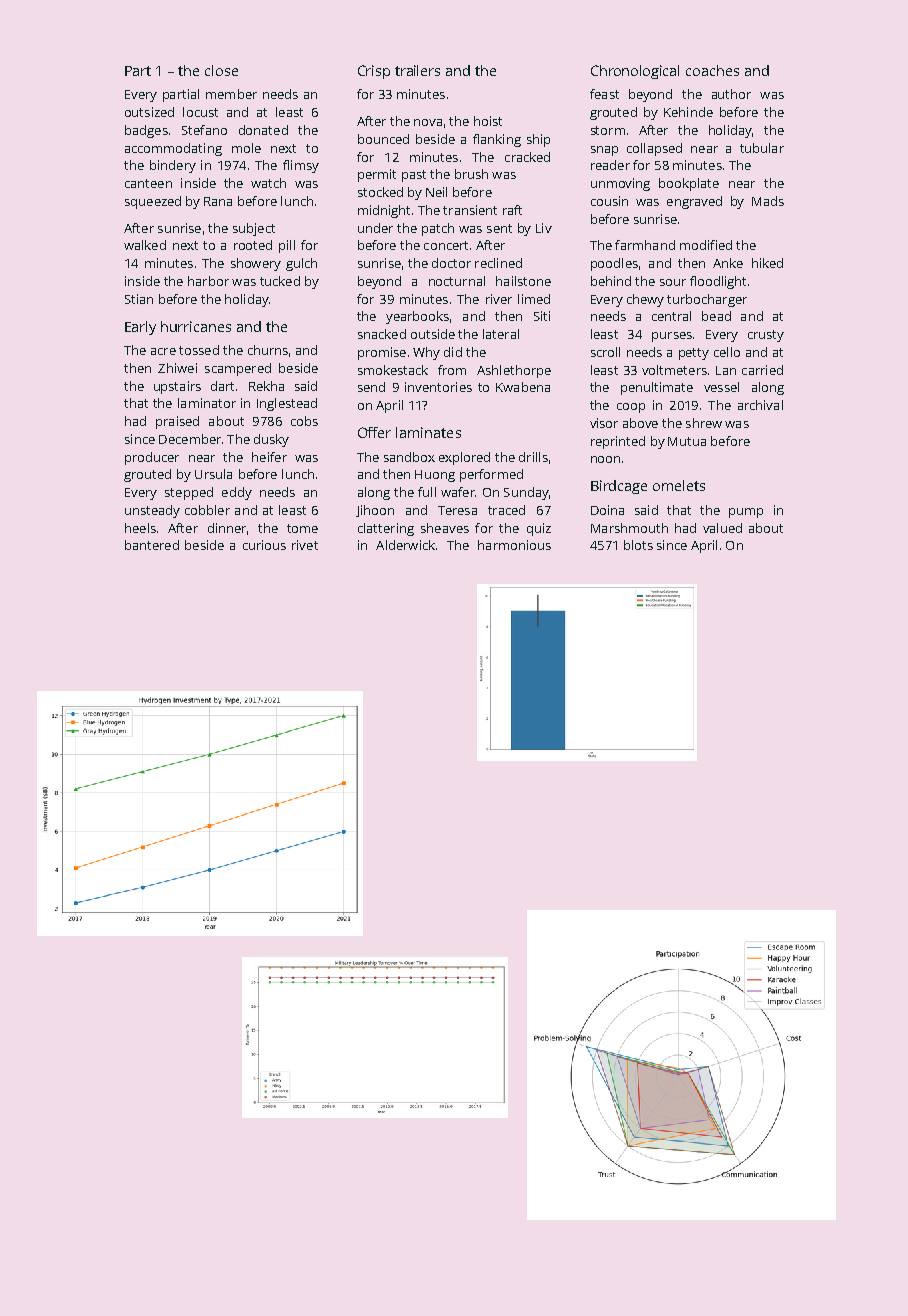  What do you see at coordinates (254, 229) in the screenshot?
I see `subject` at bounding box center [254, 229].
